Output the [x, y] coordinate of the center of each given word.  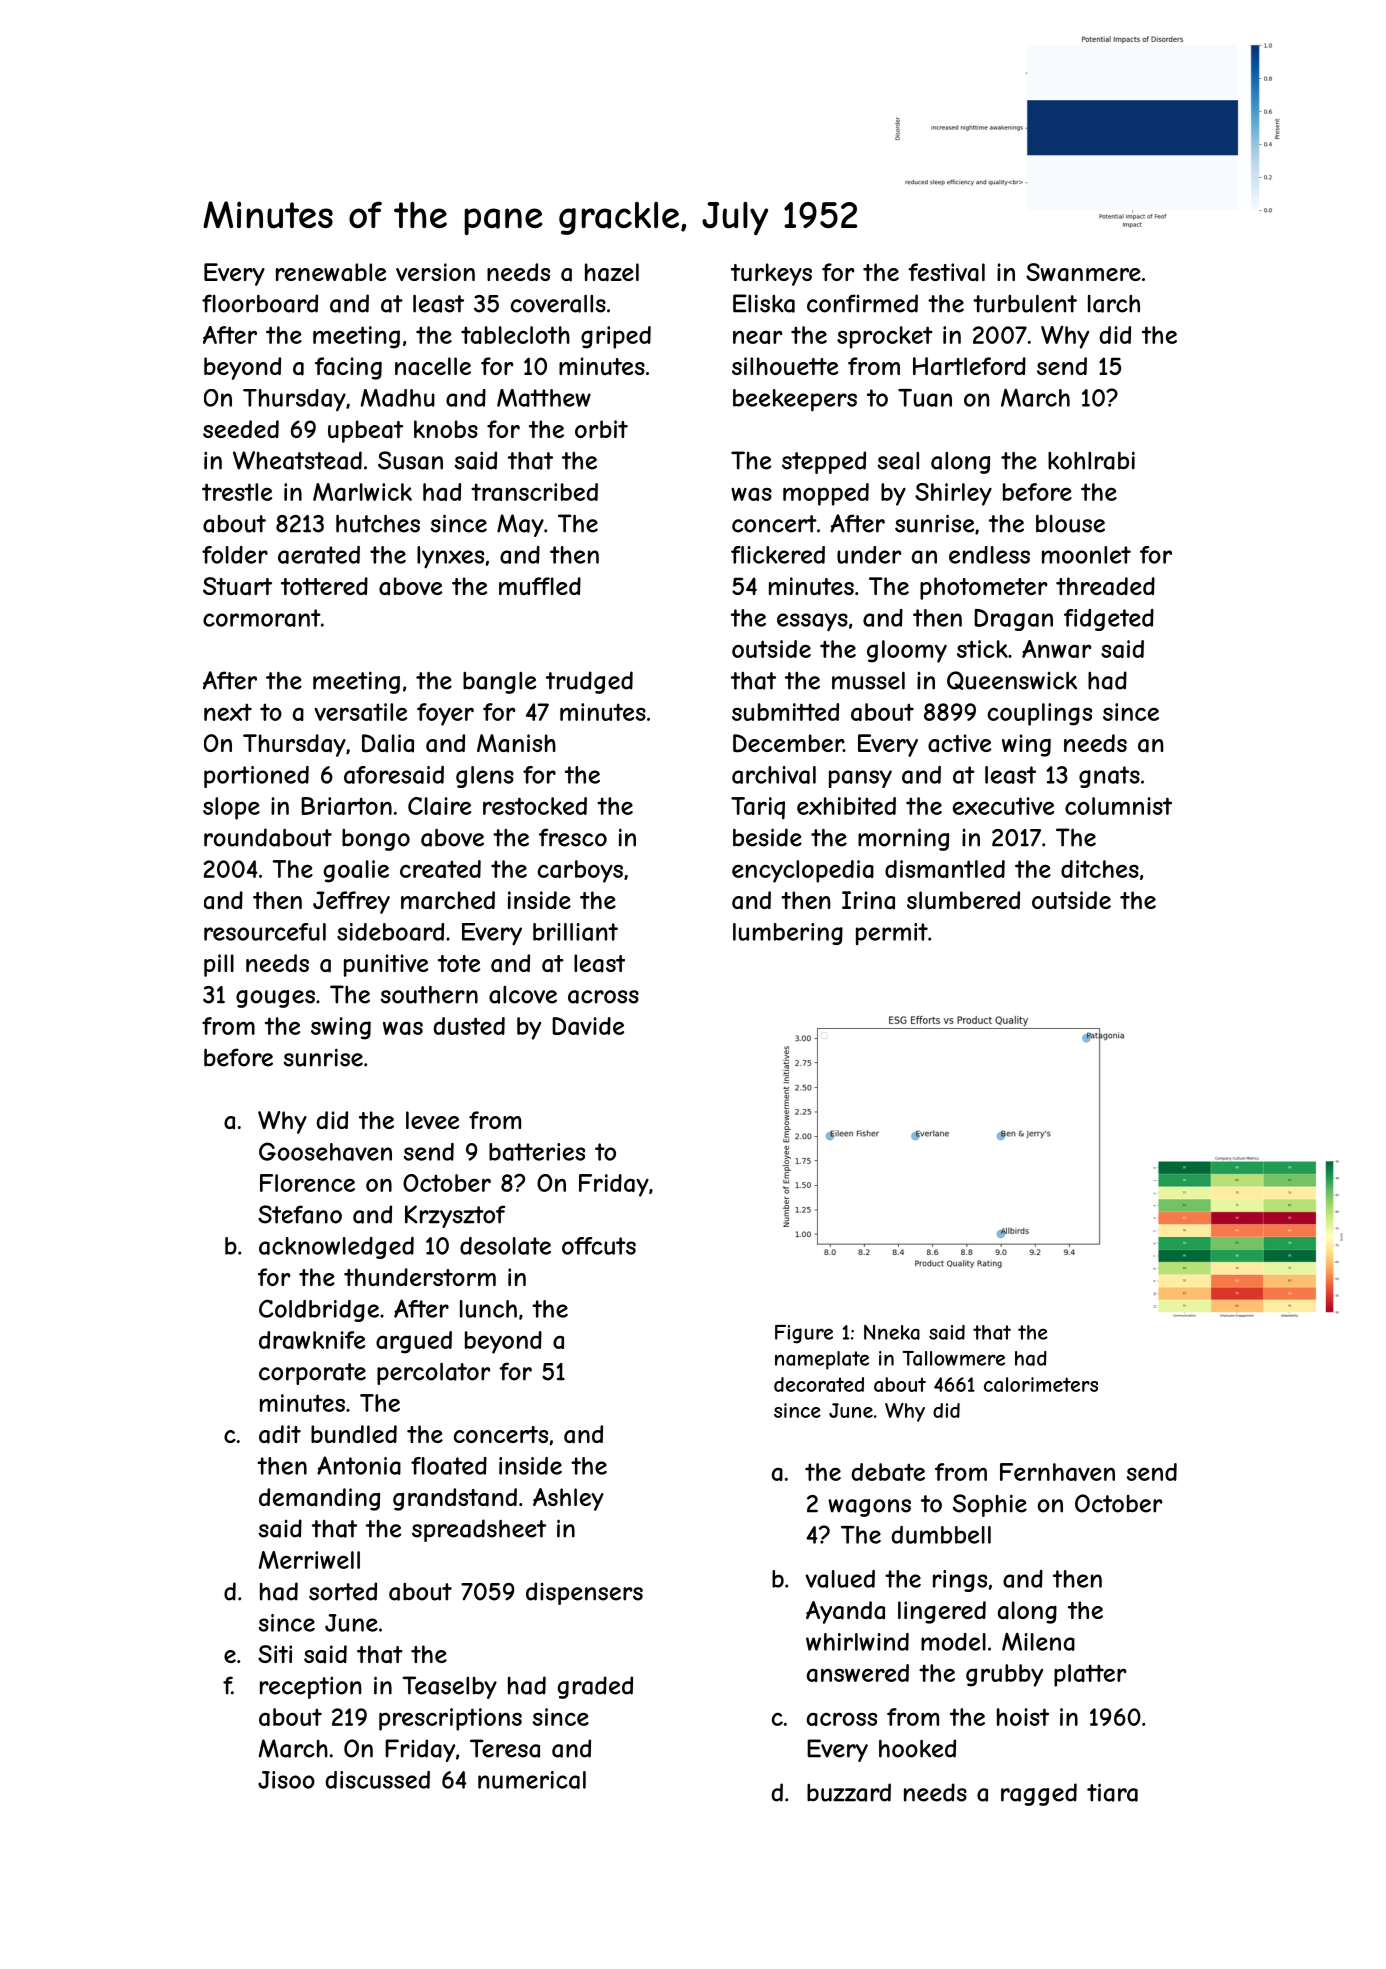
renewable [331, 272]
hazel [612, 272]
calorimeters [1041, 1384]
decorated [819, 1384]
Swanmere [1083, 272]
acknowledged [336, 1248]
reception [310, 1687]
